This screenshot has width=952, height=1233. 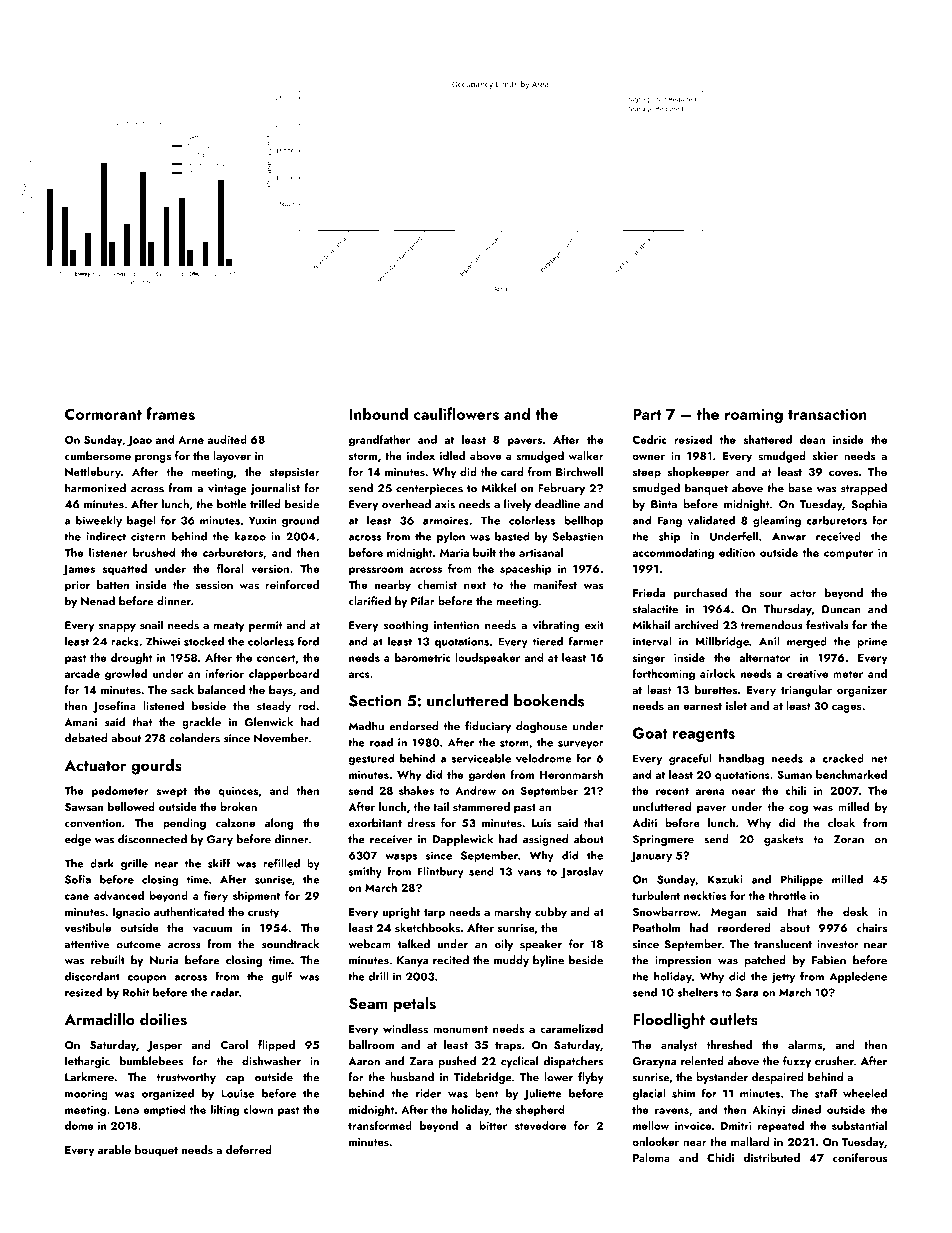 I want to click on Chidi, so click(x=720, y=1157).
